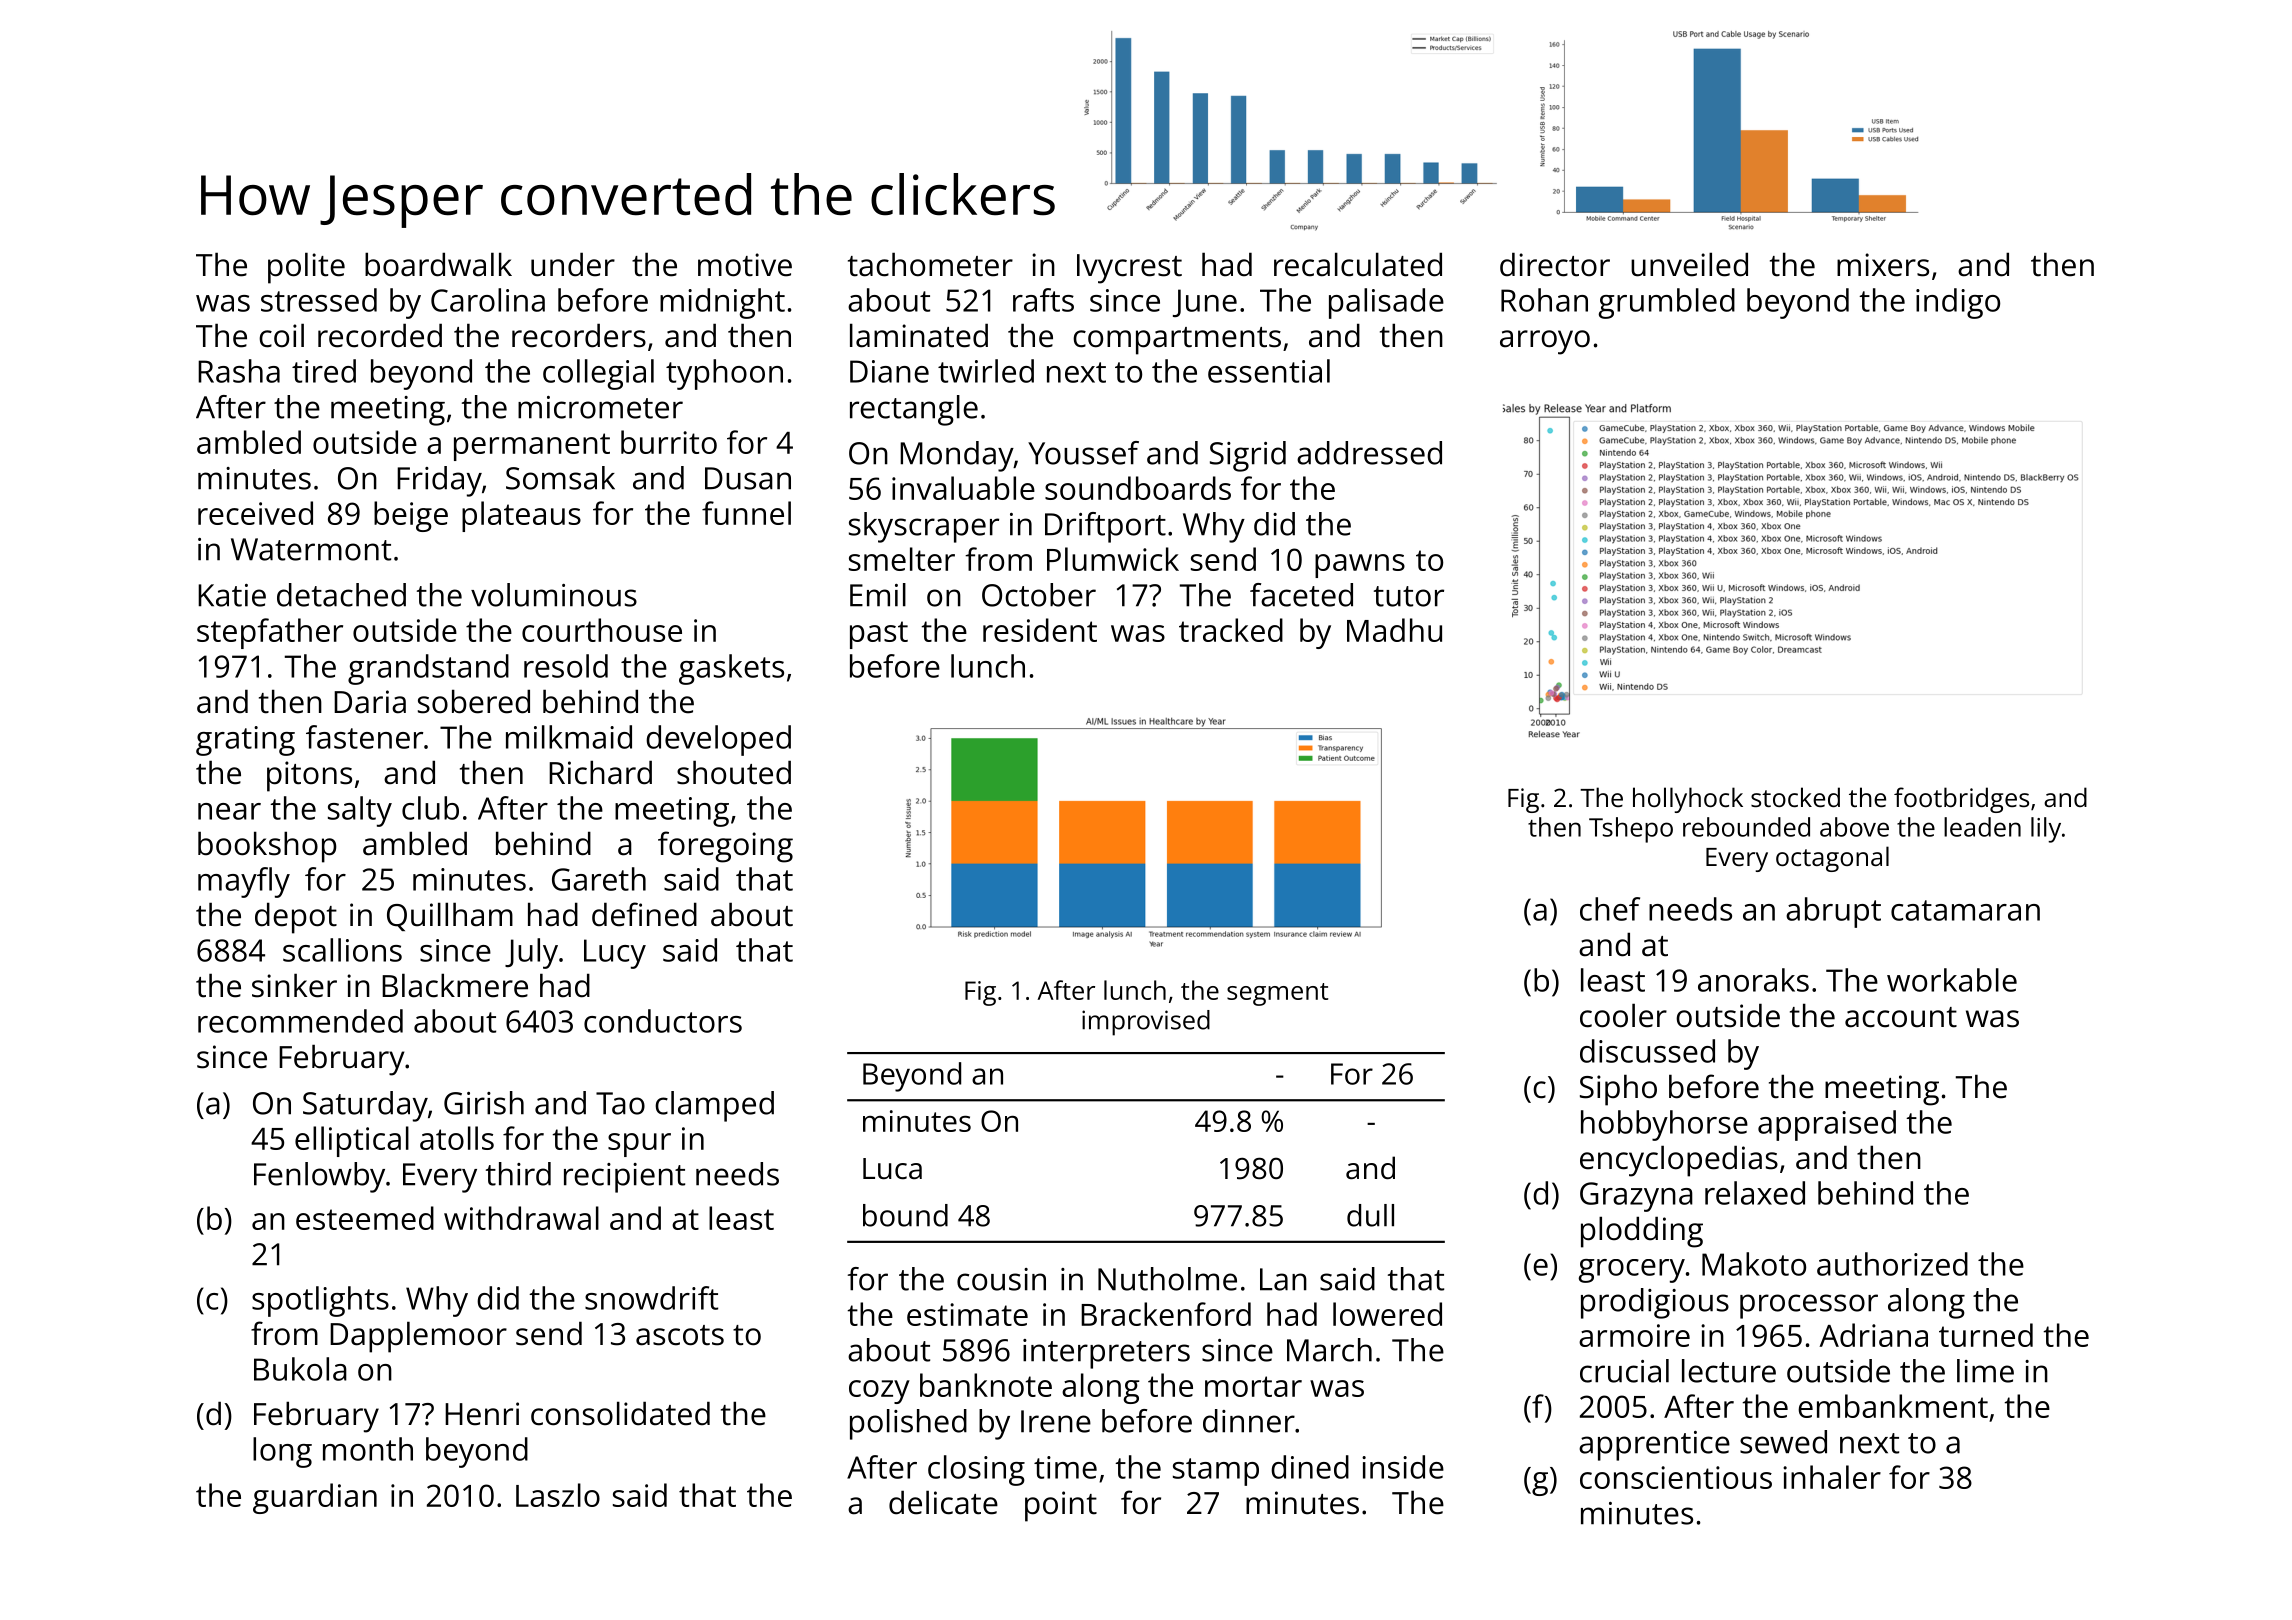  Describe the element at coordinates (1631, 830) in the page. I see `Tshepo` at that location.
